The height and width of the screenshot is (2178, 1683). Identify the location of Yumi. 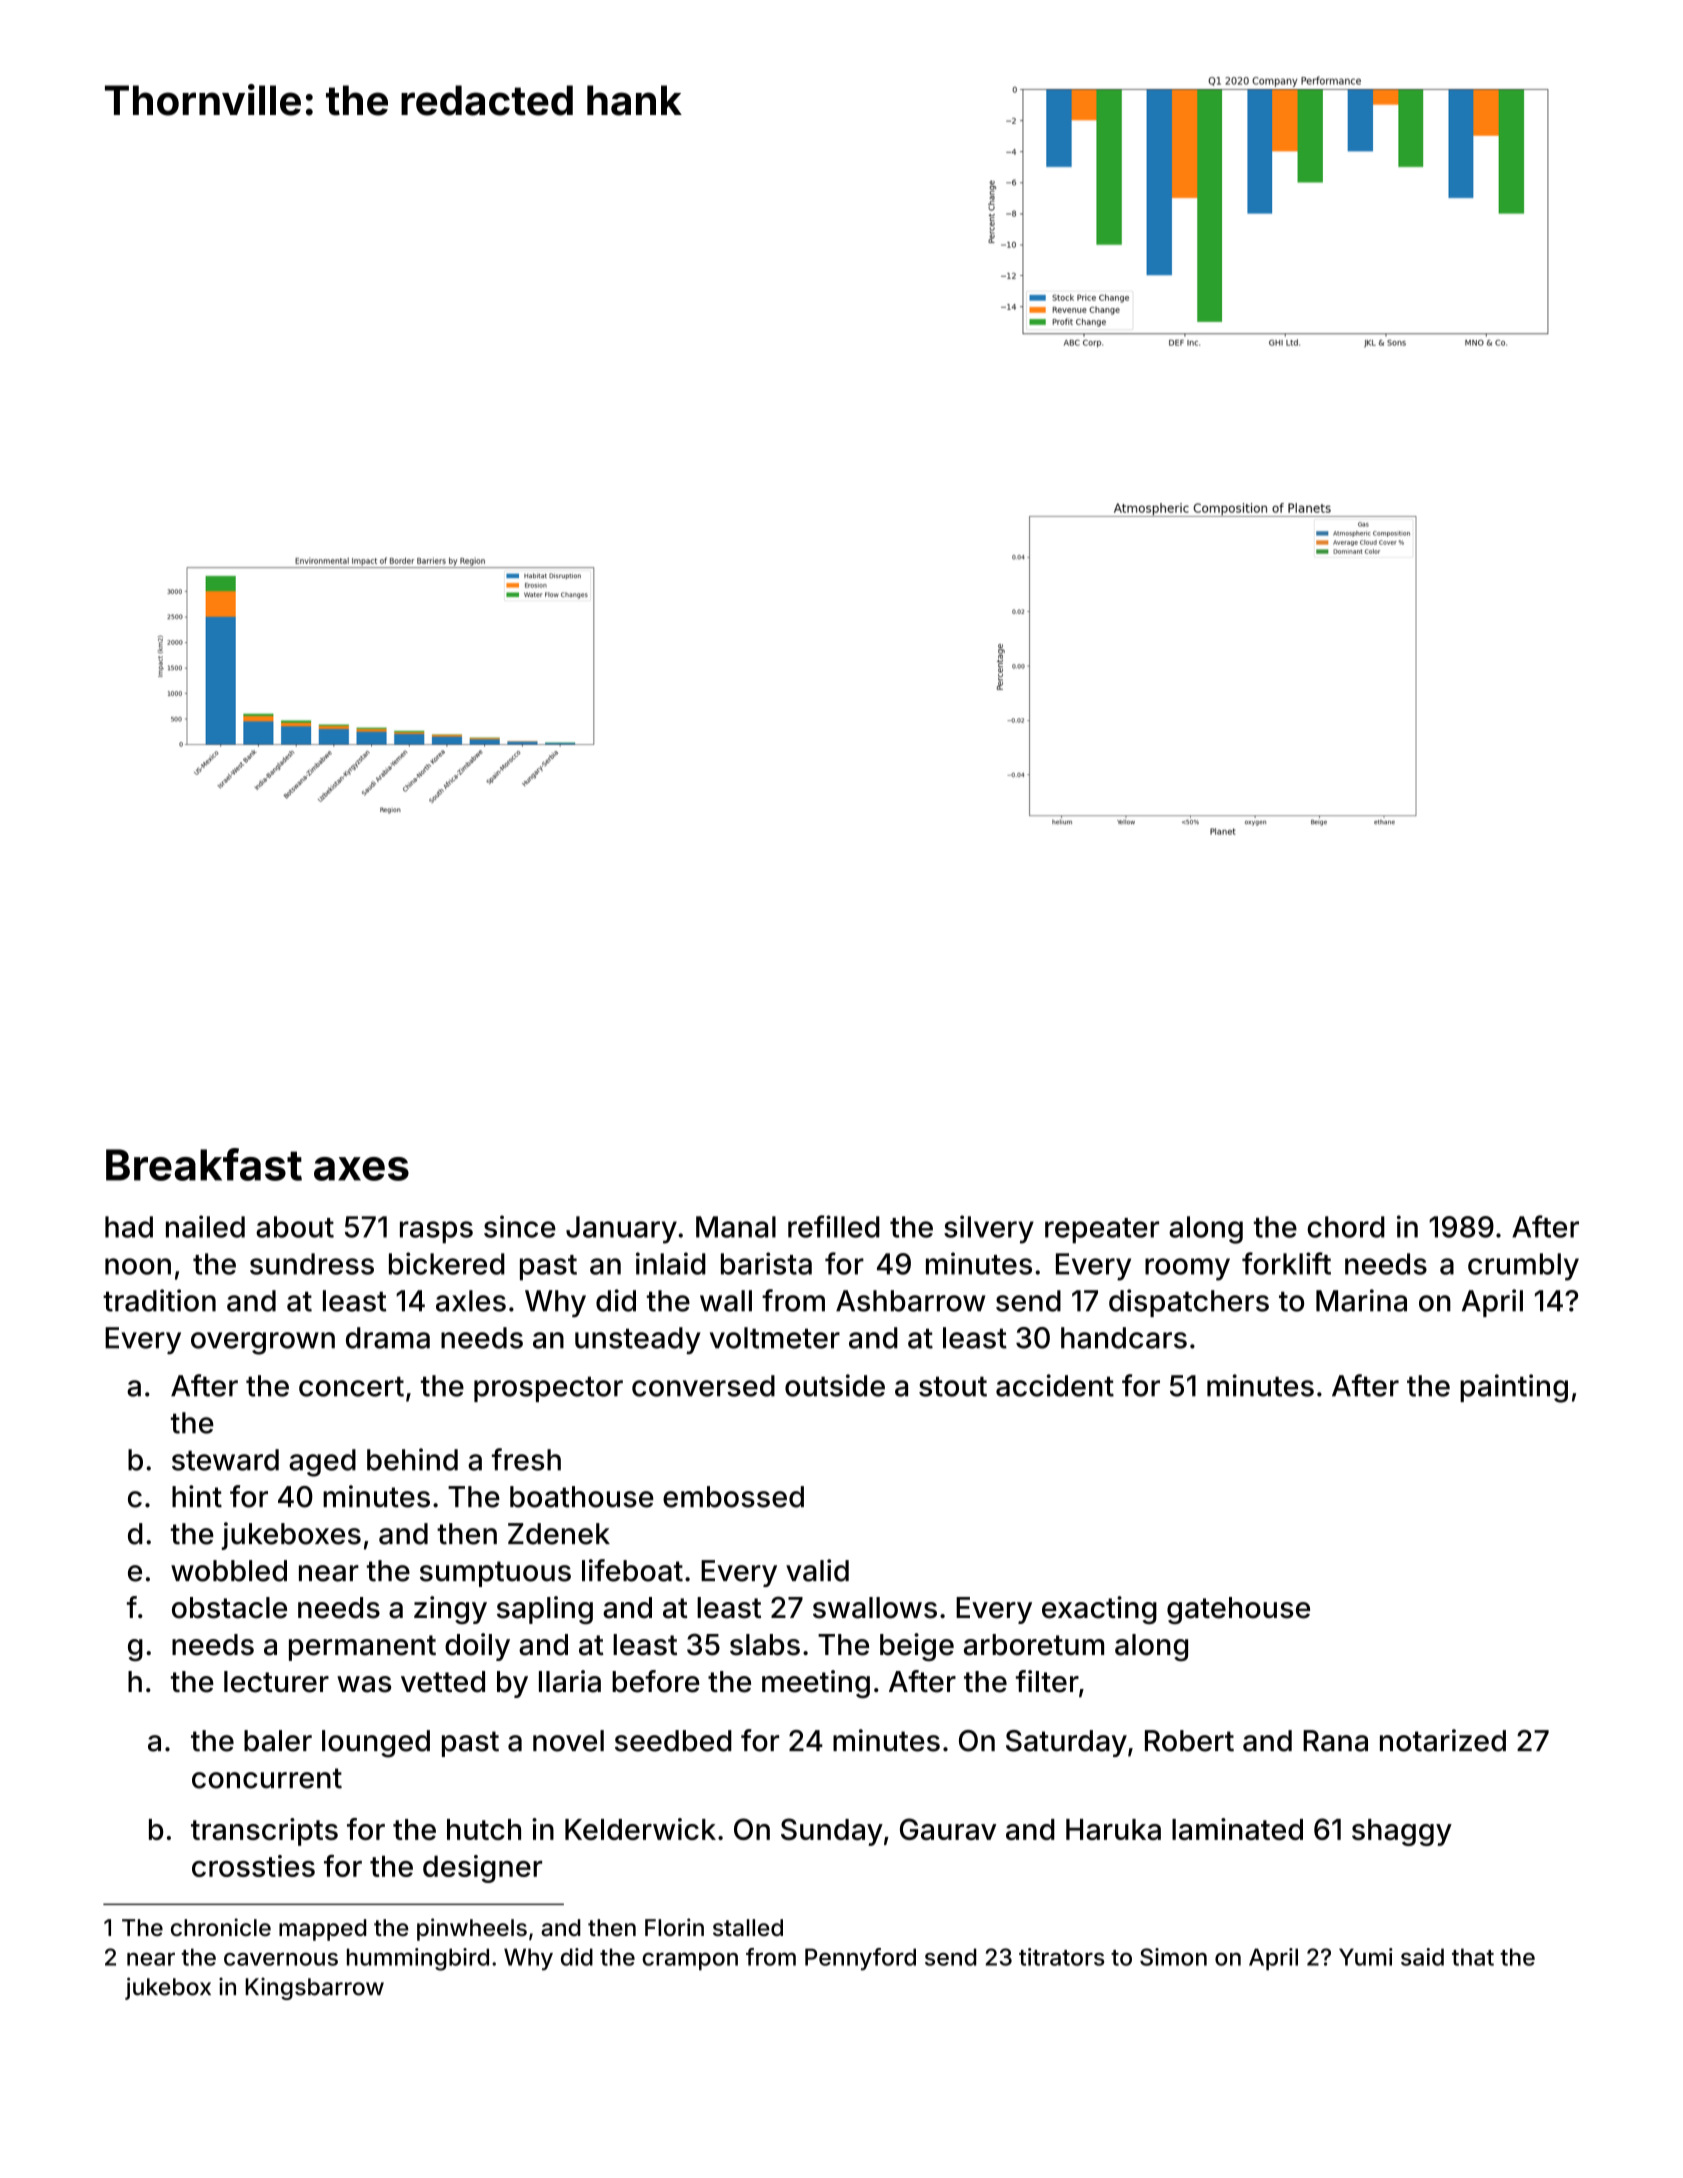
(1366, 1957).
